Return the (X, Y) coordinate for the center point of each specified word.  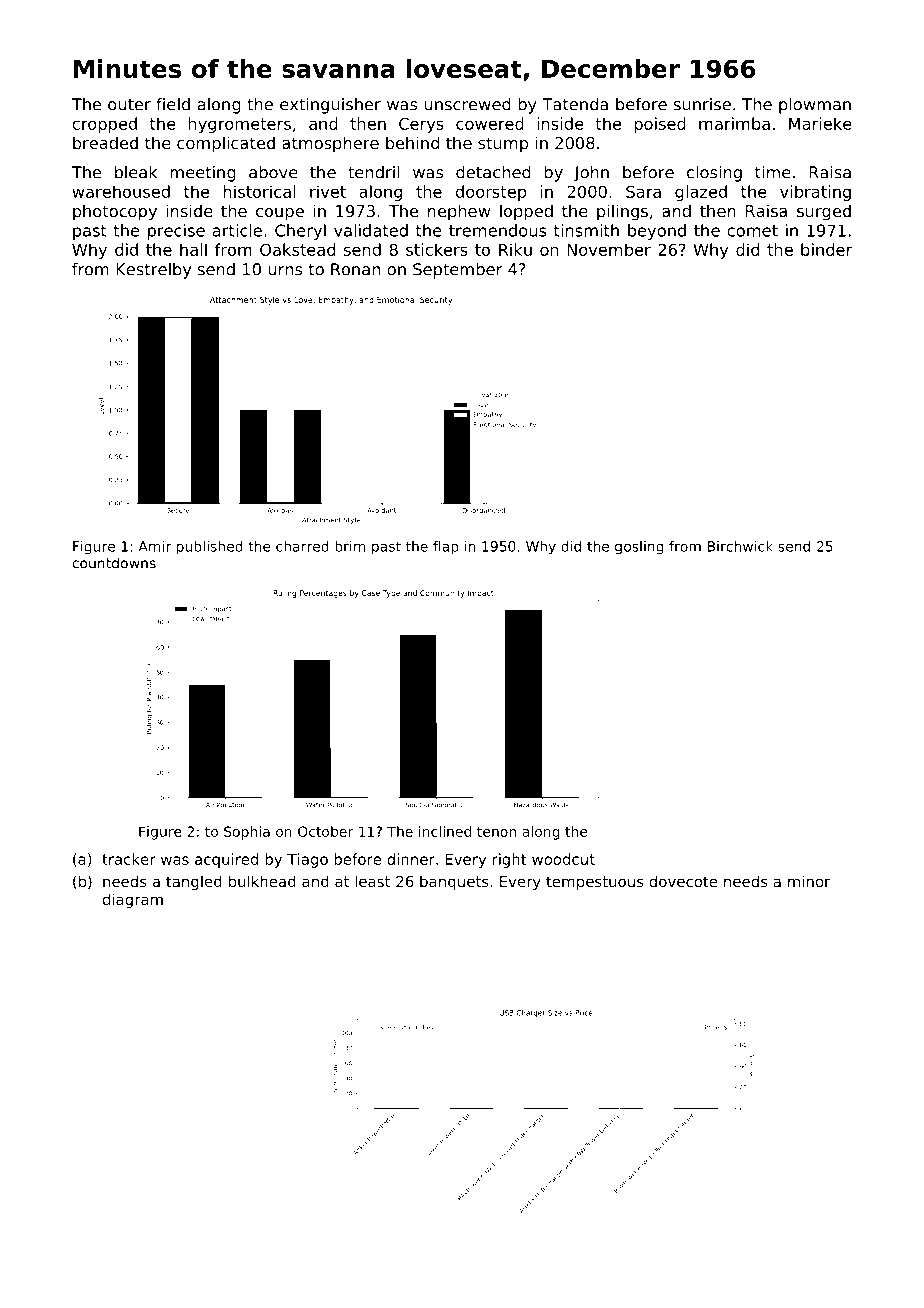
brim (350, 546)
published (210, 548)
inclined (445, 831)
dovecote (683, 881)
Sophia (247, 833)
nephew (459, 212)
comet (752, 231)
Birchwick (740, 546)
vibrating (815, 193)
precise (176, 232)
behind (412, 142)
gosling (639, 548)
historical (260, 191)
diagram (133, 900)
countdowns (114, 563)
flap (446, 548)
